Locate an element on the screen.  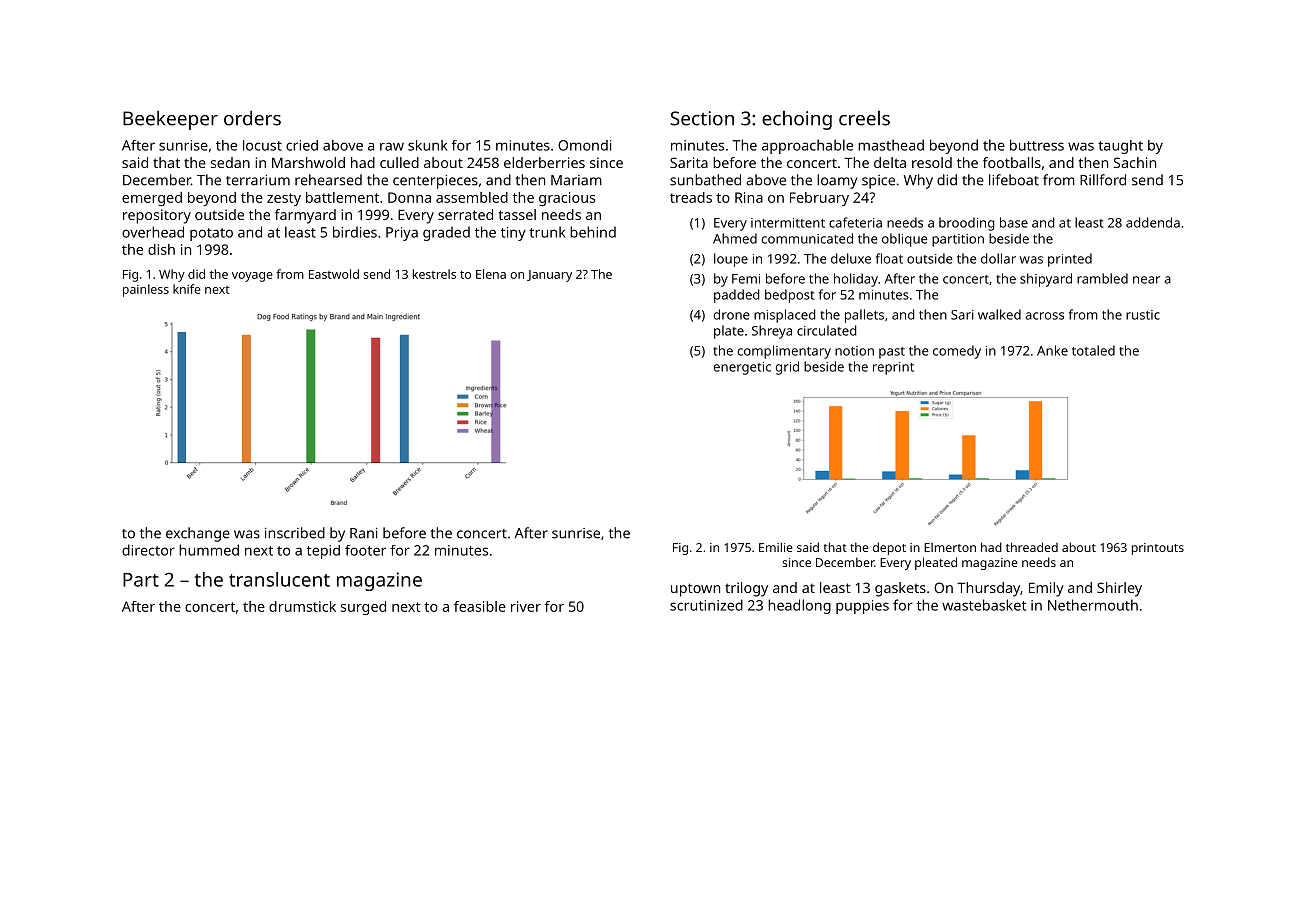
grid is located at coordinates (787, 368).
